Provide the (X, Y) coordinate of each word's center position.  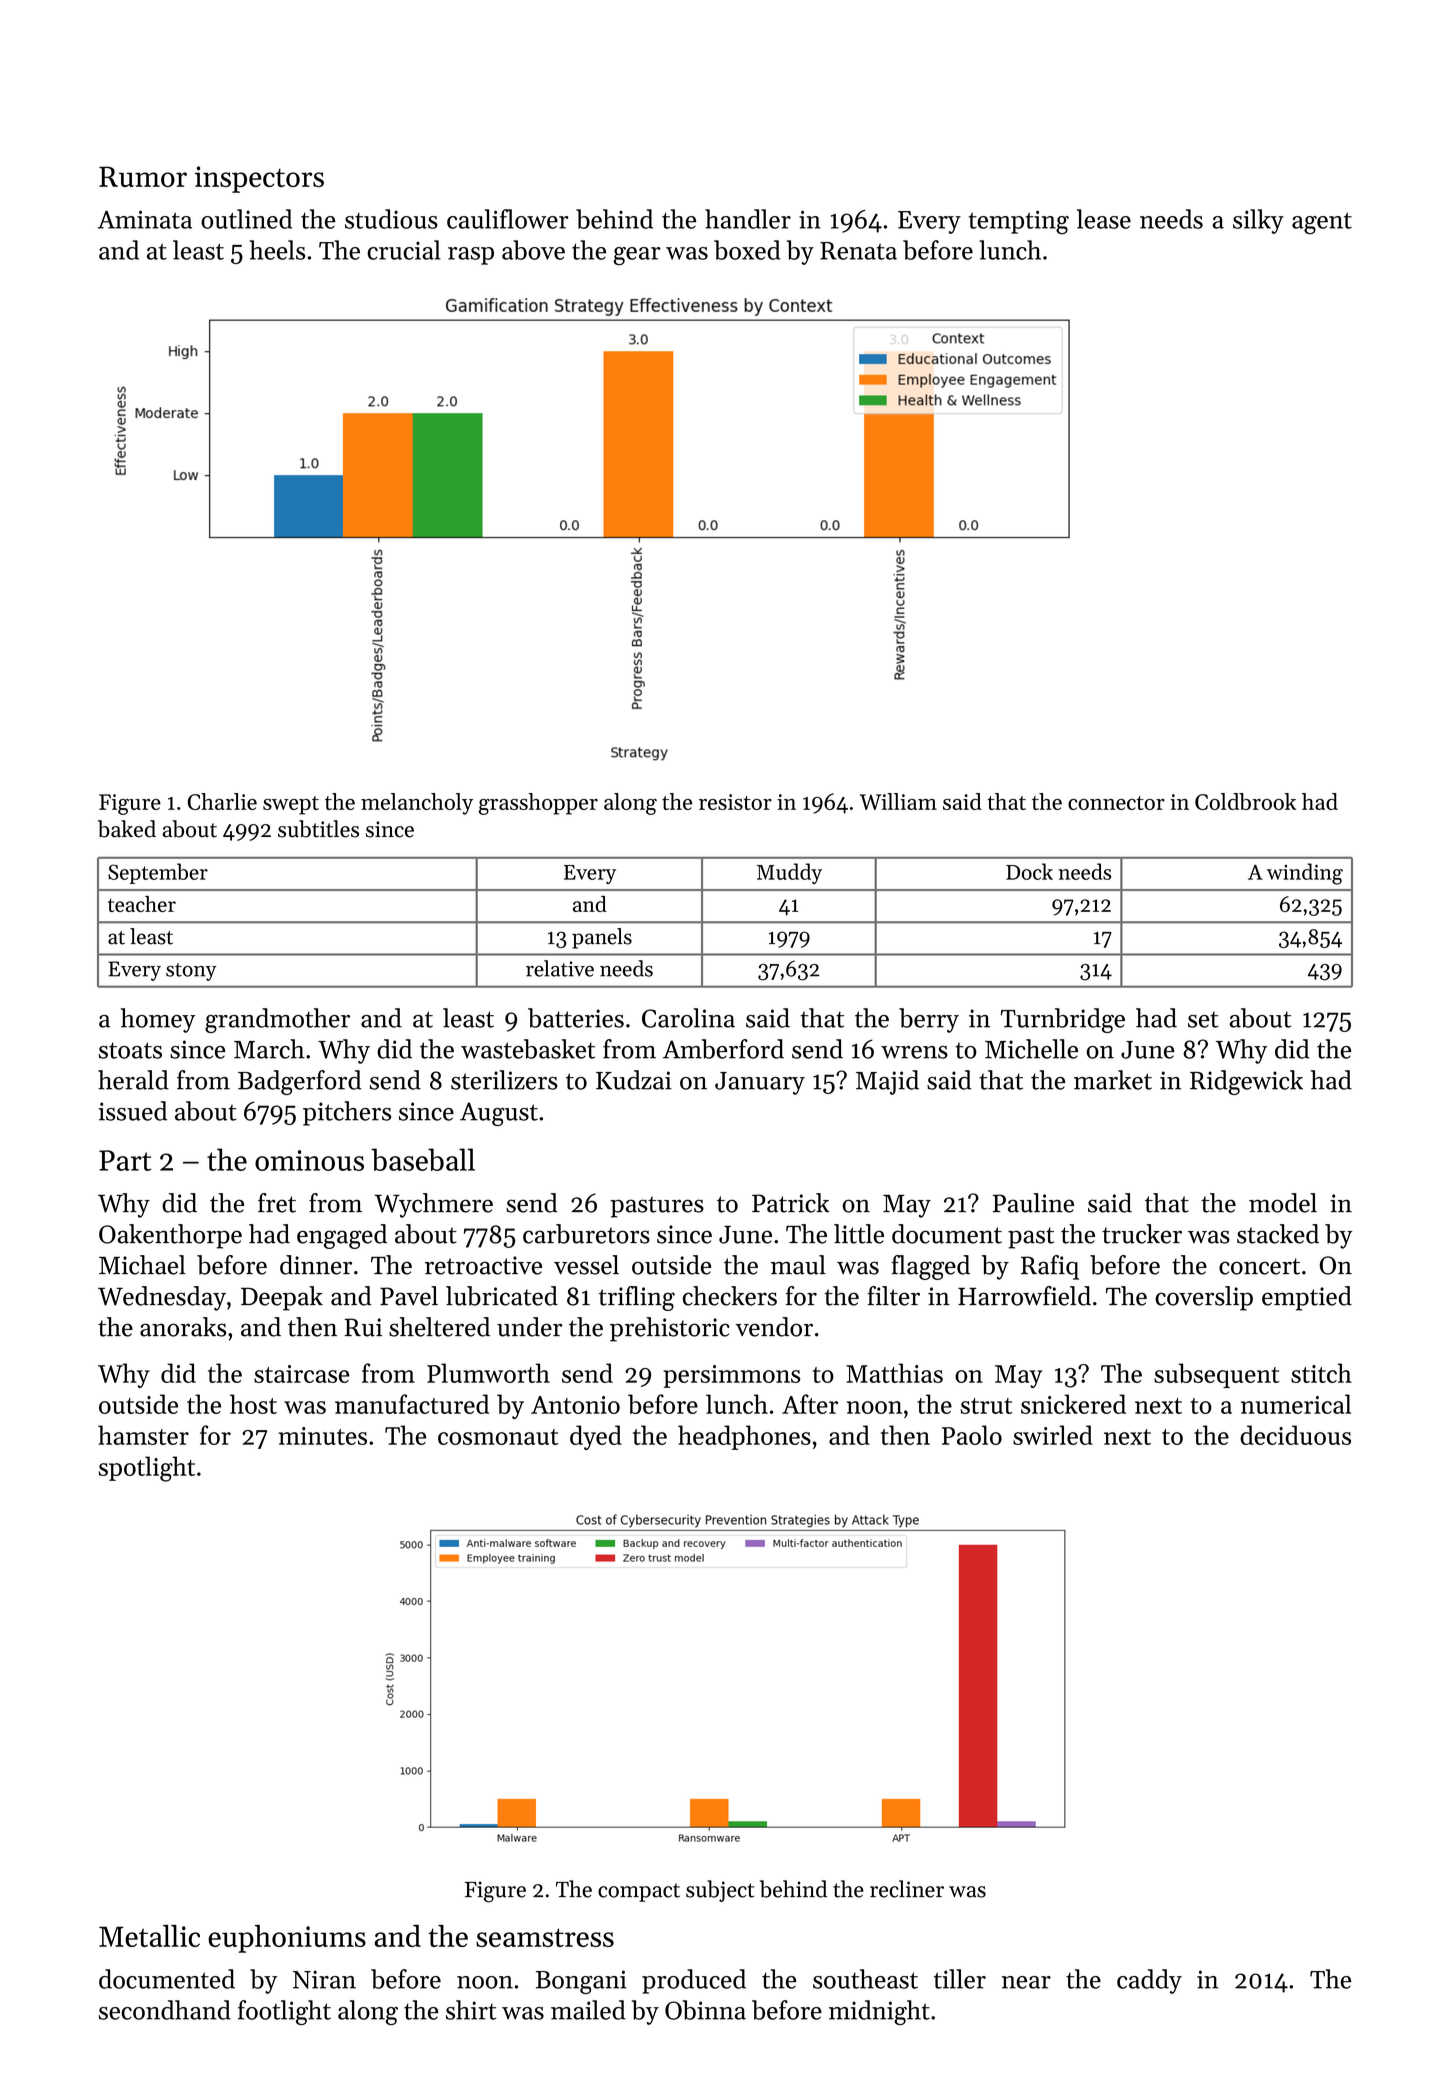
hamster (143, 1435)
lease (1104, 219)
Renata (858, 251)
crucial (404, 250)
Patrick (791, 1203)
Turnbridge (1063, 1020)
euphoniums (287, 1939)
